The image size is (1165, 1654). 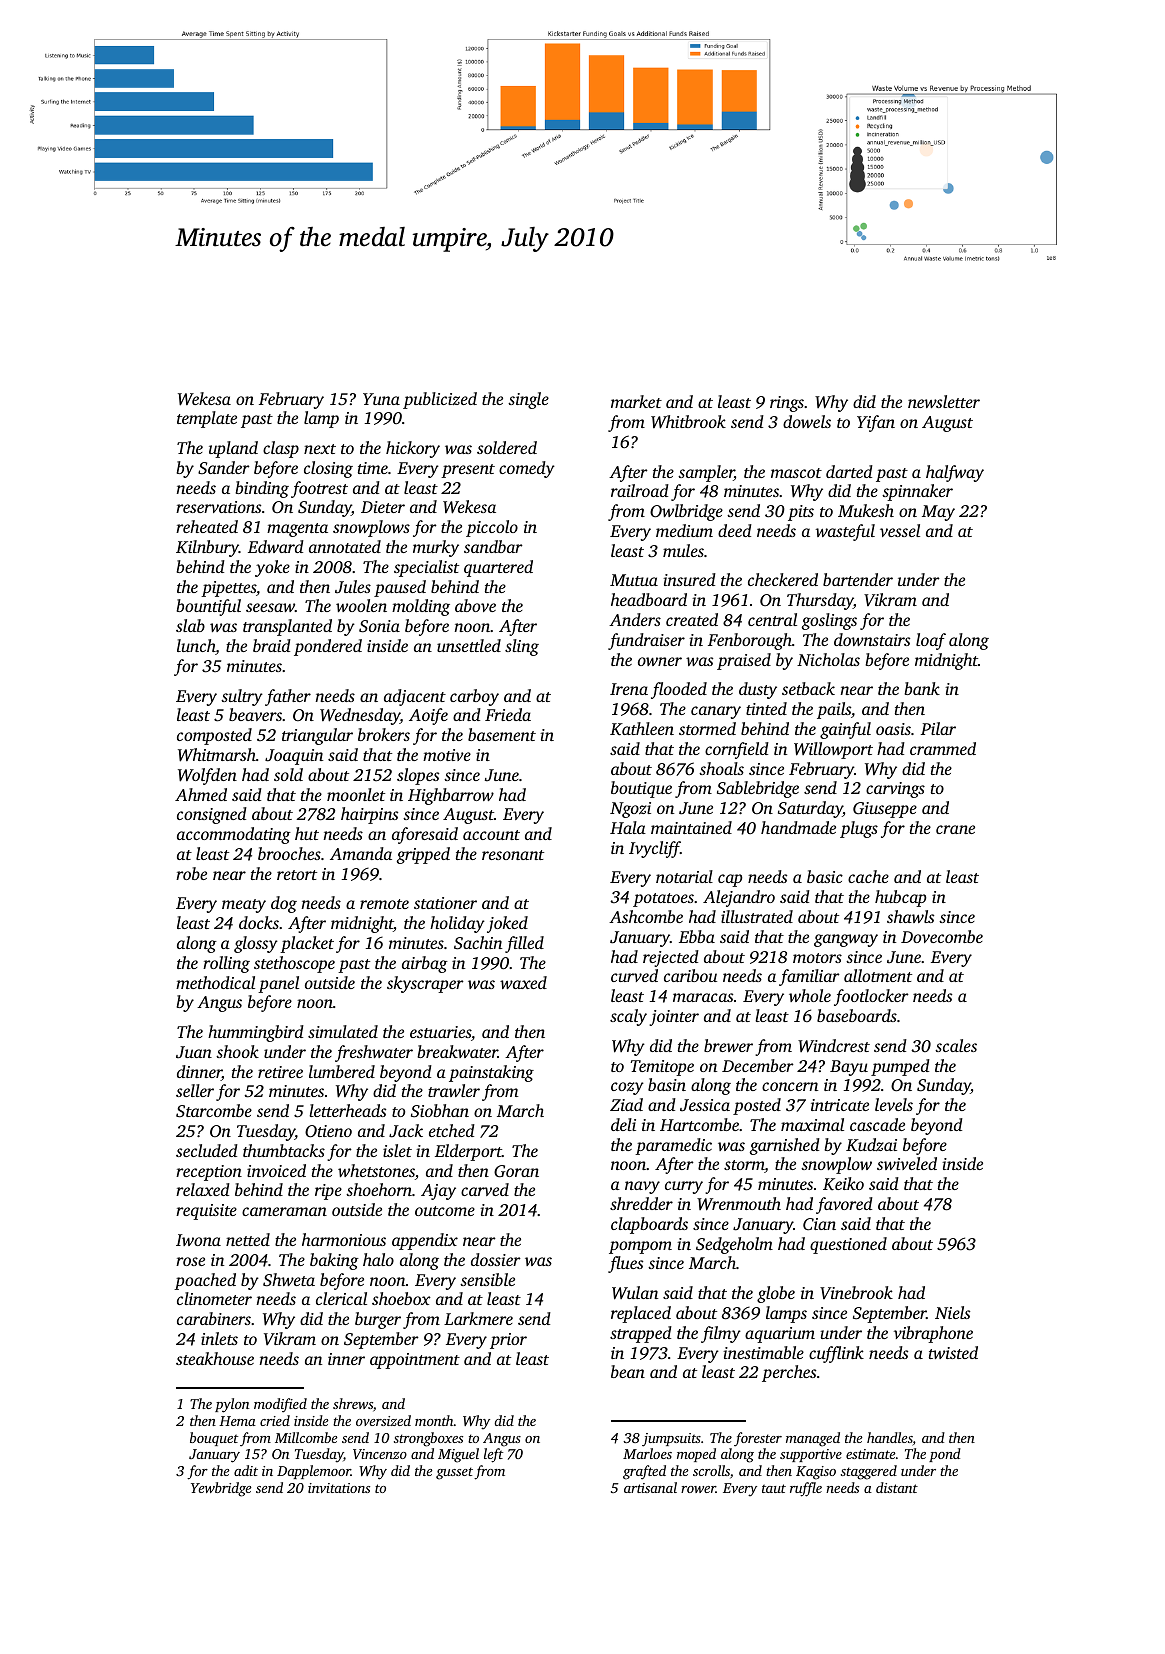 I want to click on swiveled, so click(x=907, y=1163).
